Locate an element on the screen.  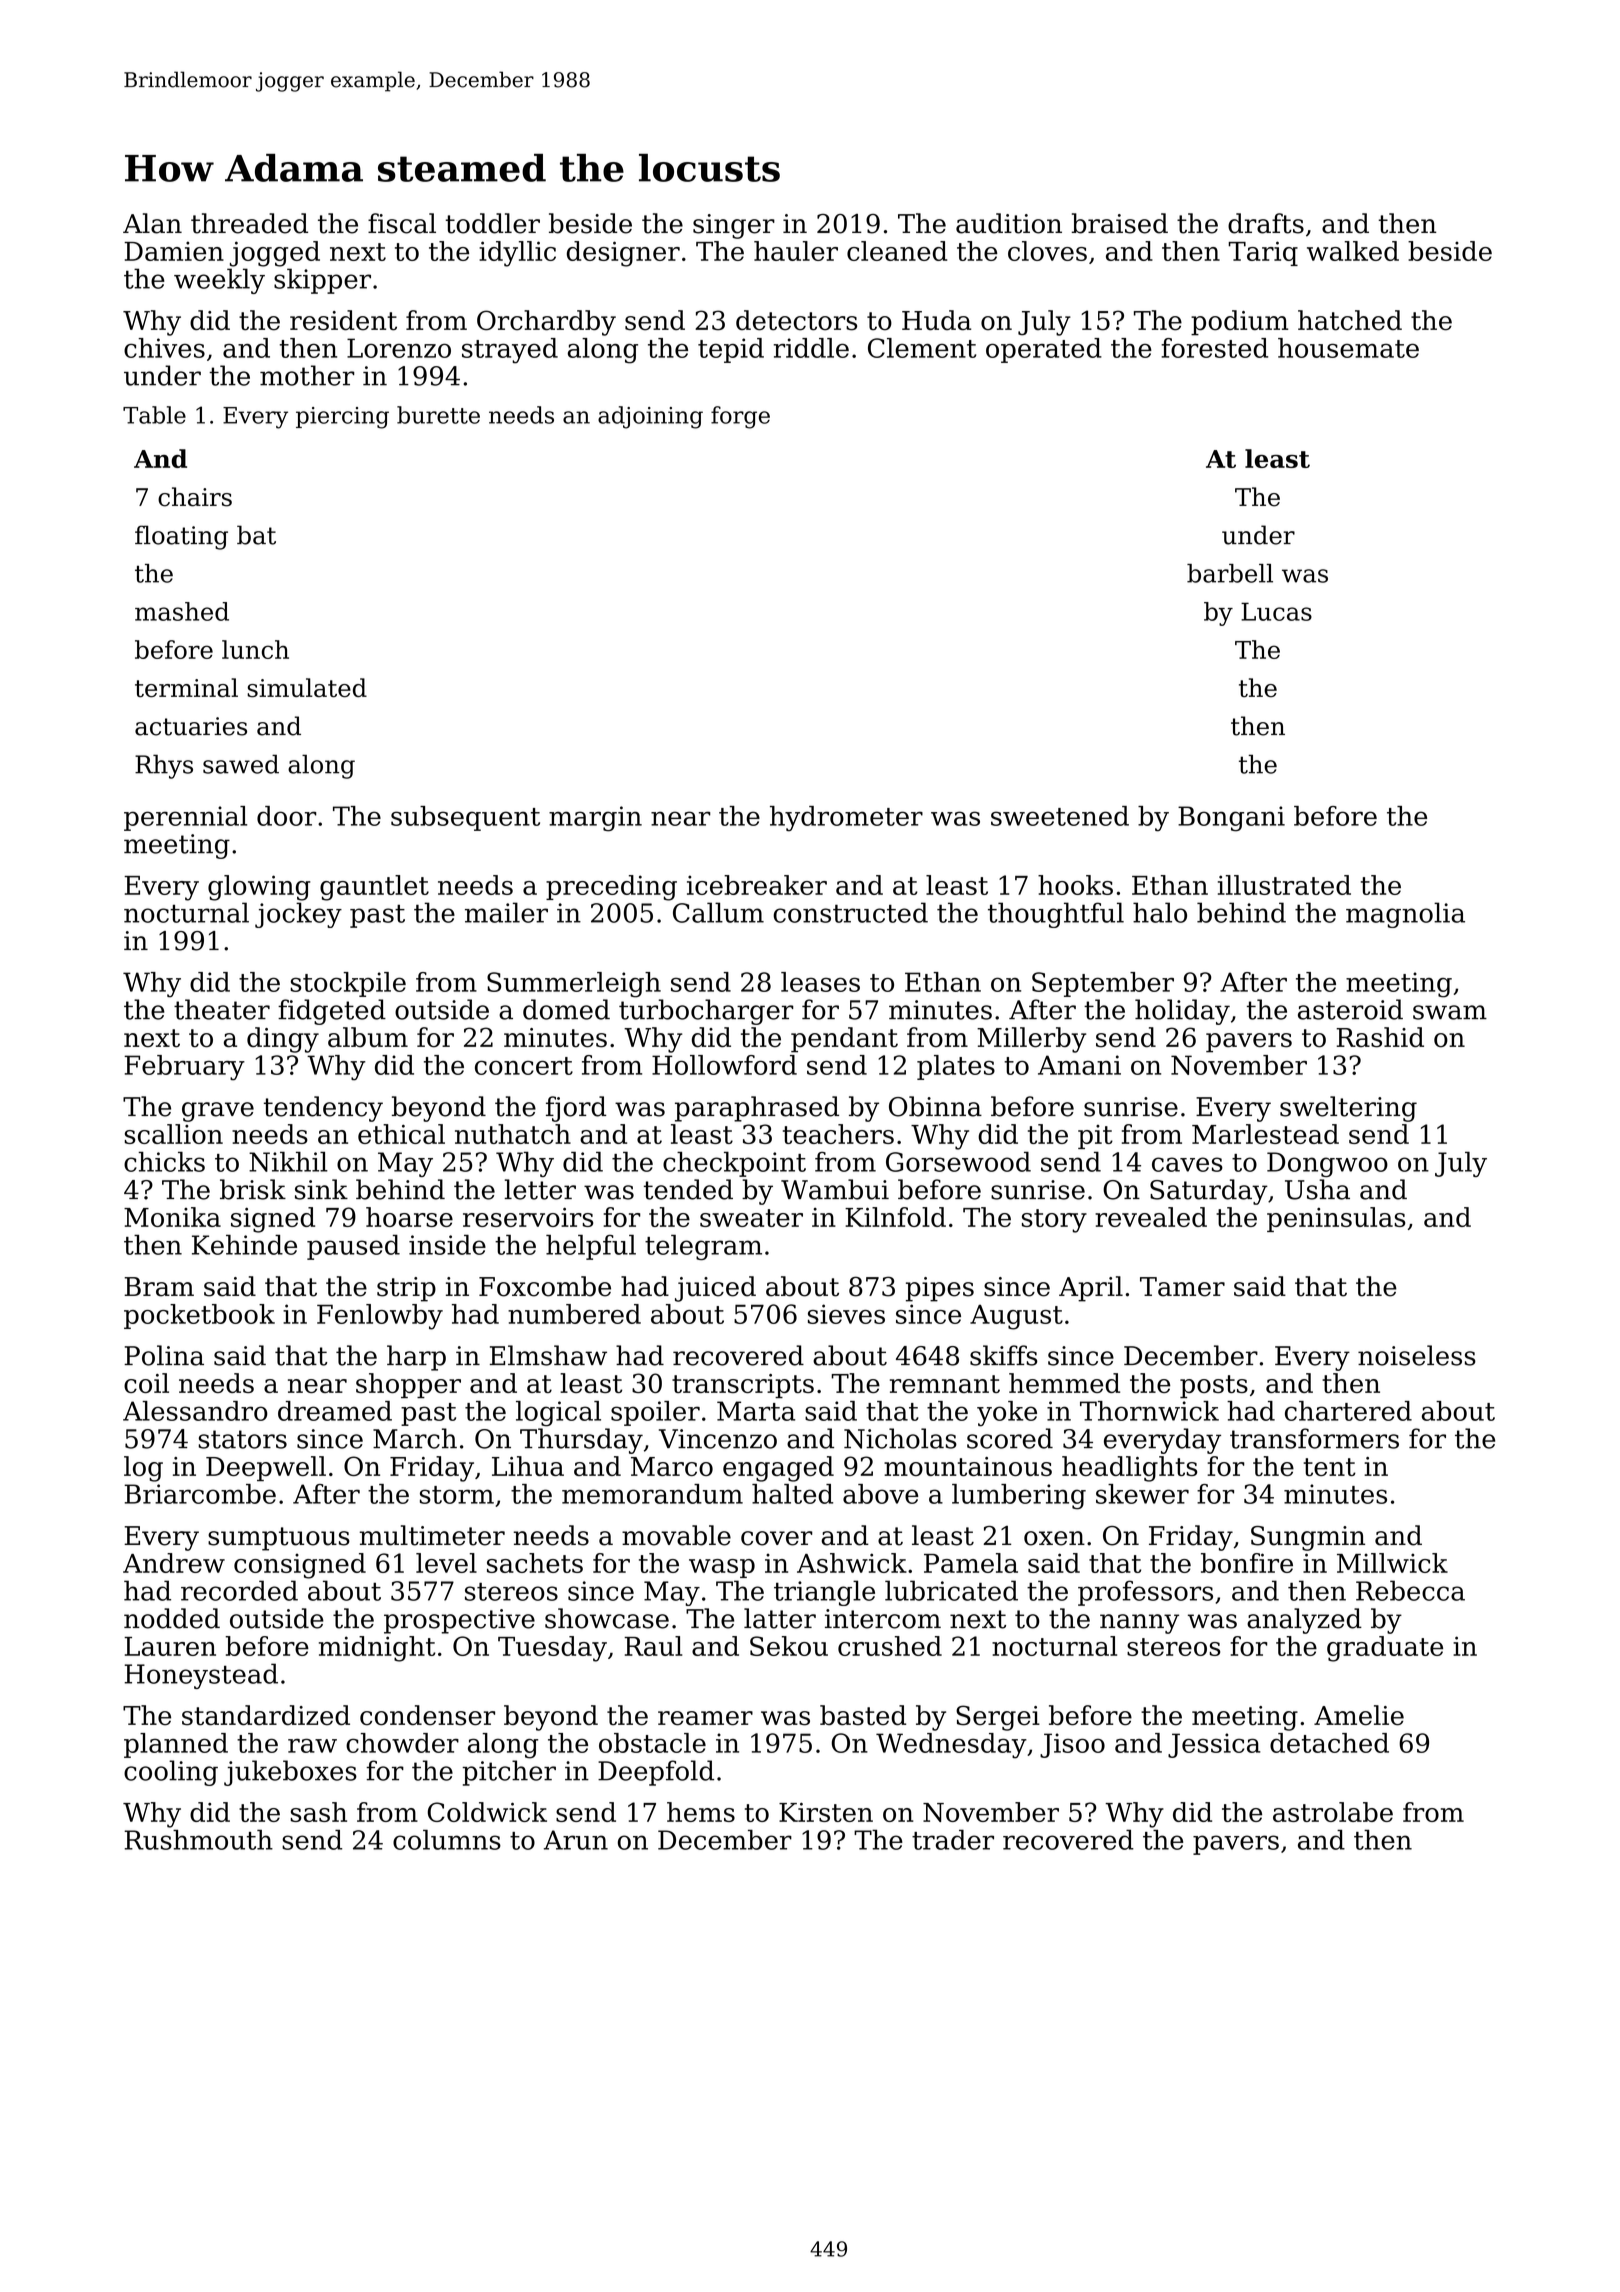
audition is located at coordinates (1009, 223).
